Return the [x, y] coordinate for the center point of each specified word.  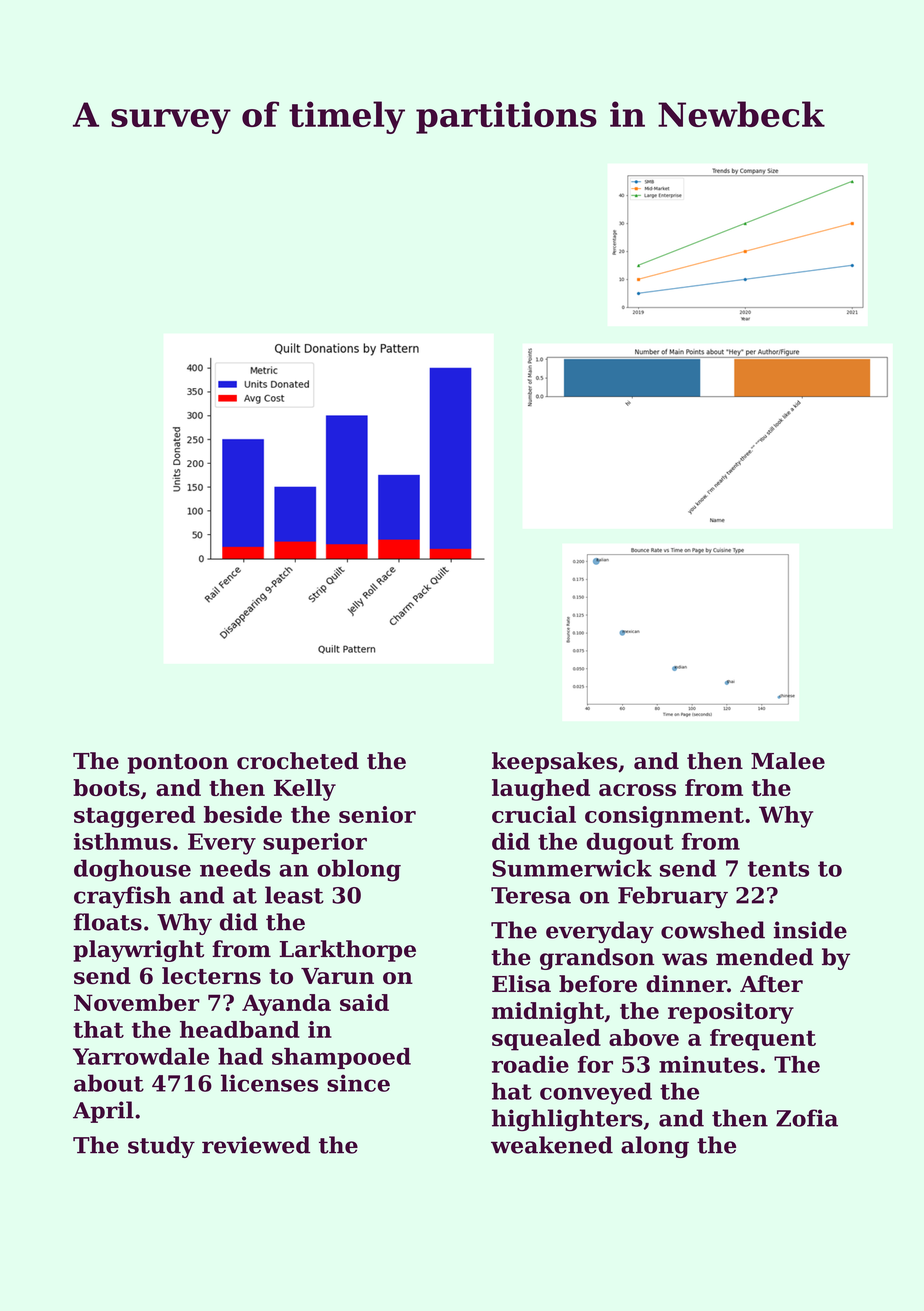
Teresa [531, 895]
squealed [546, 1040]
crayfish [122, 897]
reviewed [256, 1145]
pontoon [178, 764]
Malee [788, 761]
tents [778, 869]
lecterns [211, 976]
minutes [708, 1064]
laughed [541, 790]
